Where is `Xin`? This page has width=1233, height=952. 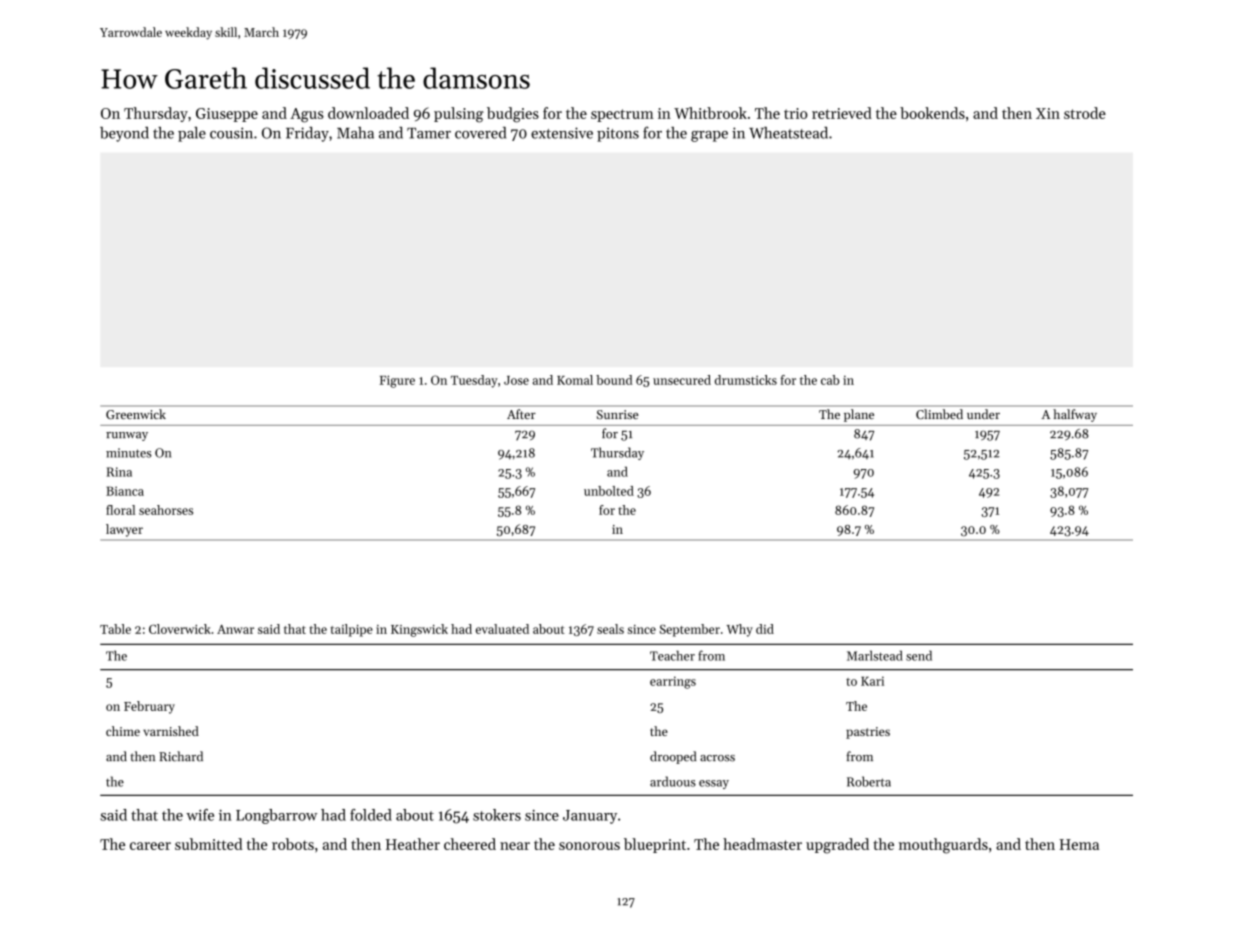 Xin is located at coordinates (1048, 113).
